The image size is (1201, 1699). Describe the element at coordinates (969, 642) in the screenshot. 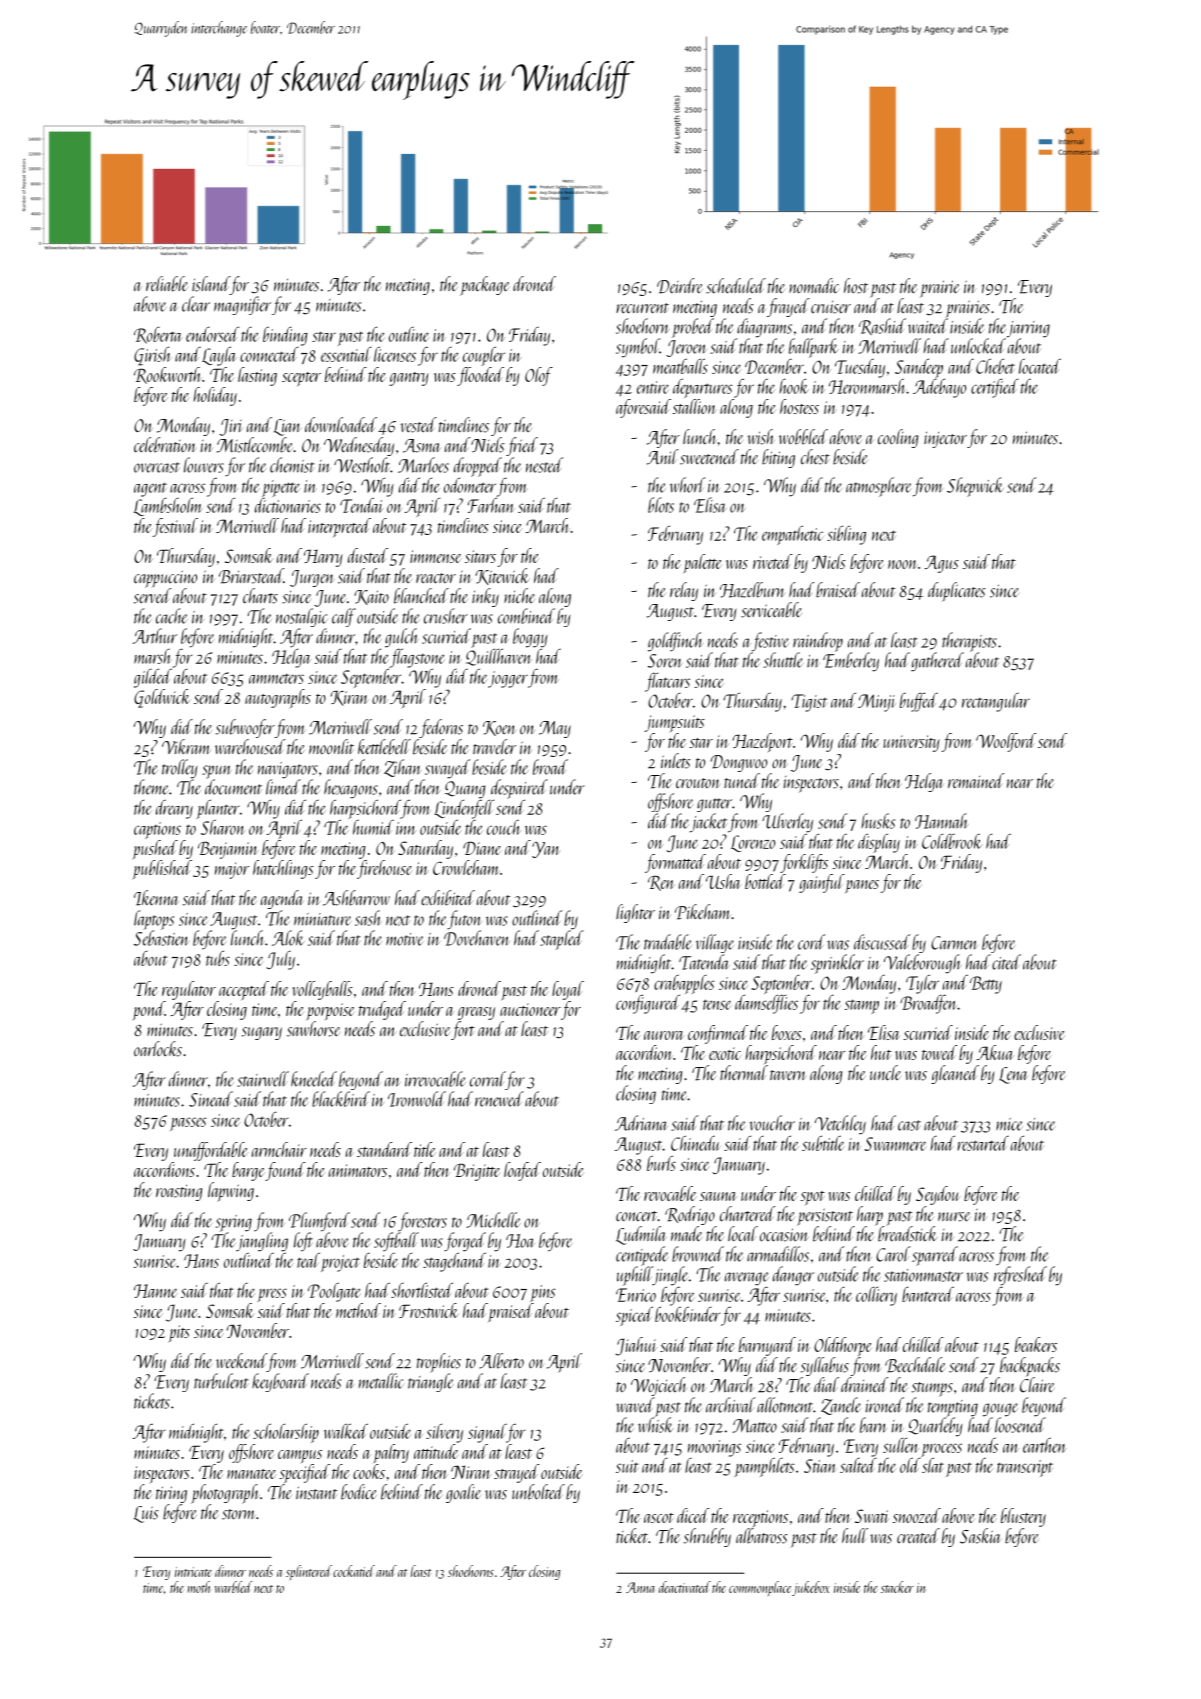

I see `therapists` at that location.
